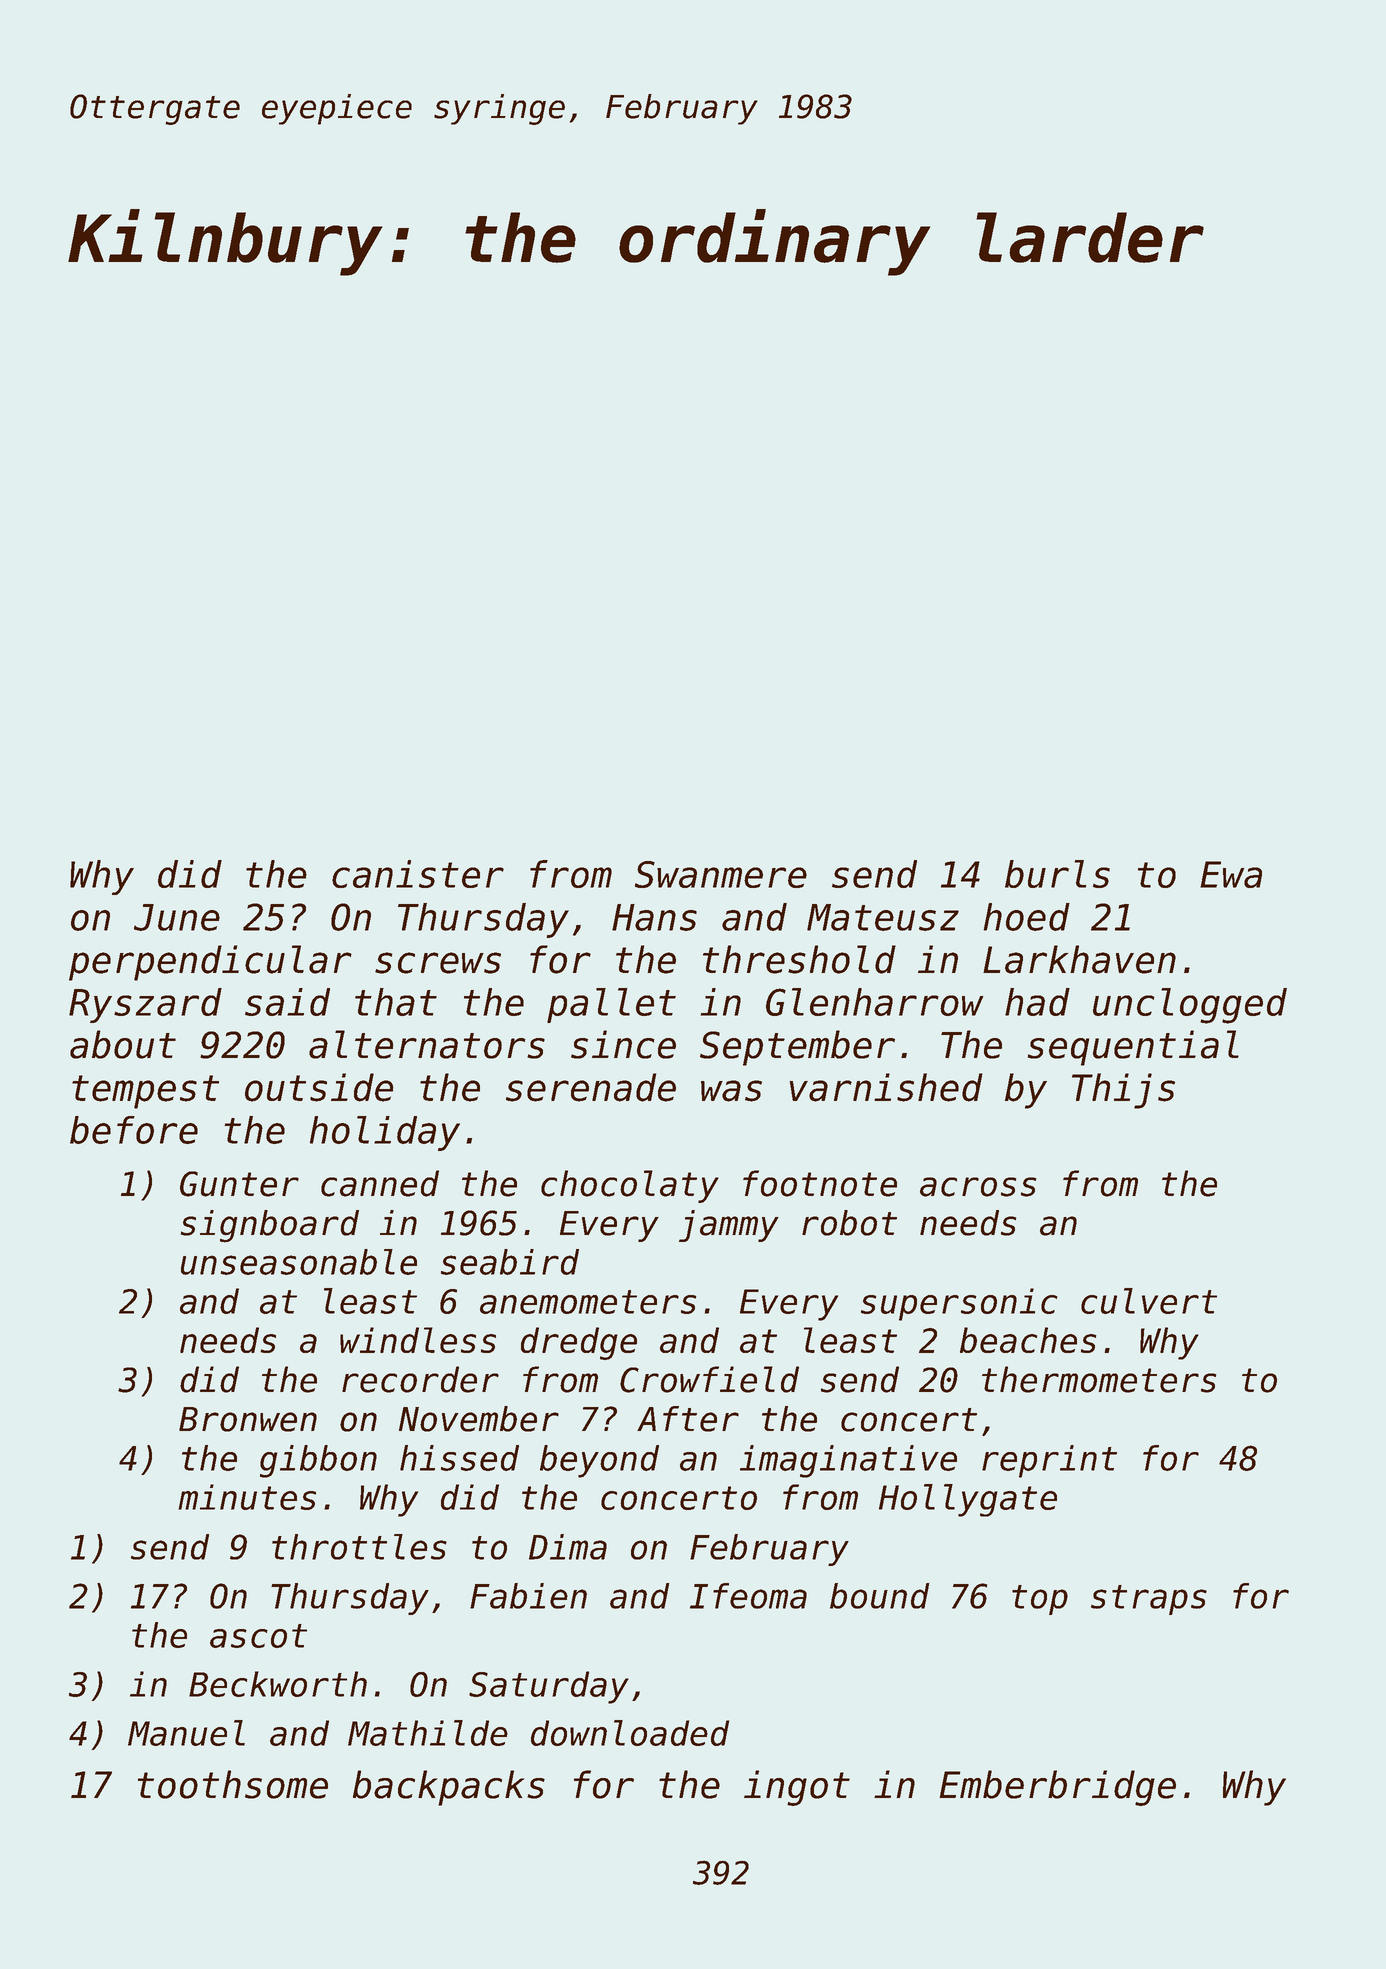 The width and height of the image is (1386, 1969). I want to click on dredge, so click(579, 1343).
